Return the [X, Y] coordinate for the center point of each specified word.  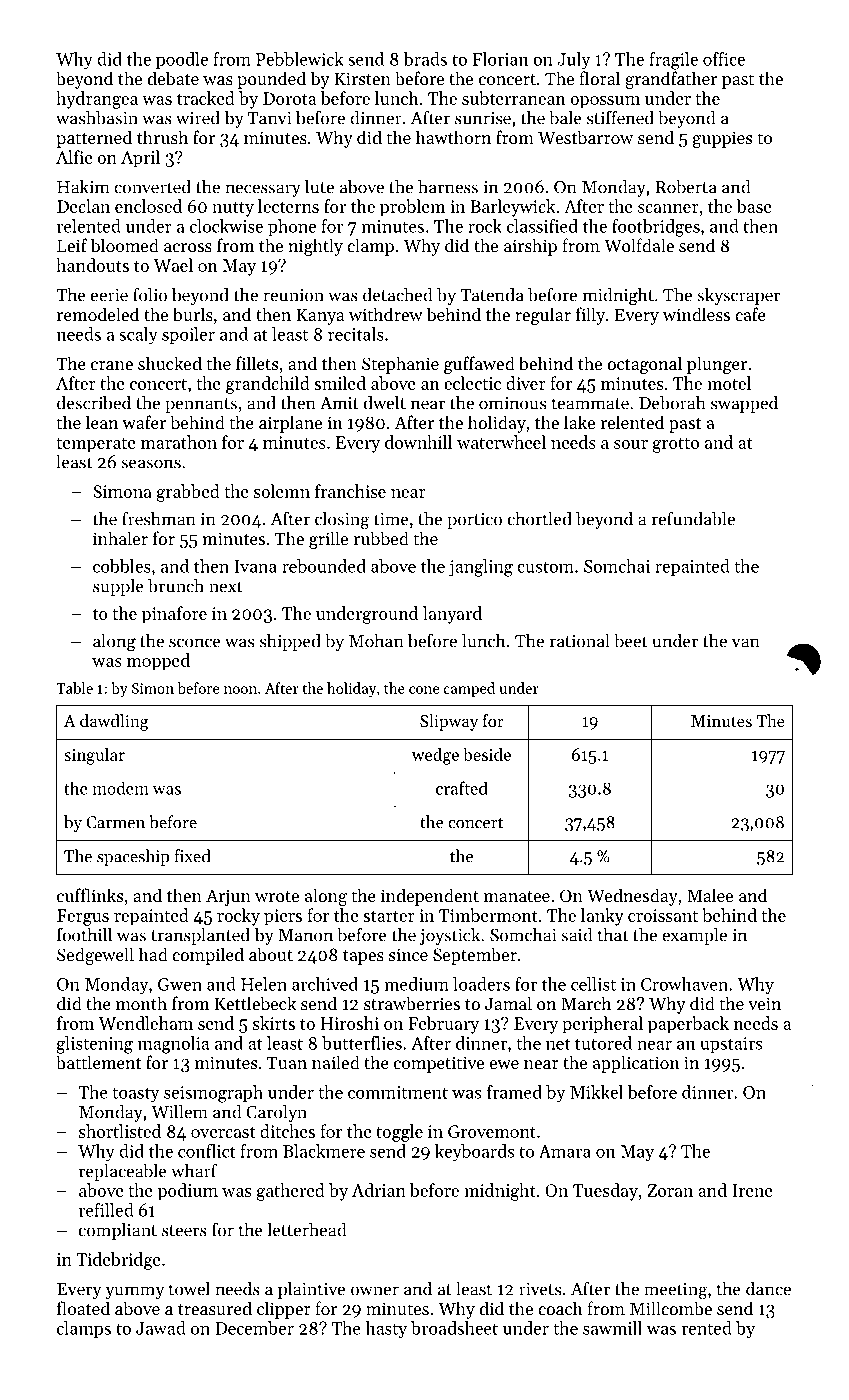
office [724, 59]
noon [240, 690]
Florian [500, 59]
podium [187, 1192]
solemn [282, 491]
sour [631, 444]
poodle [182, 60]
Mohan [376, 641]
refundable [693, 518]
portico [474, 521]
